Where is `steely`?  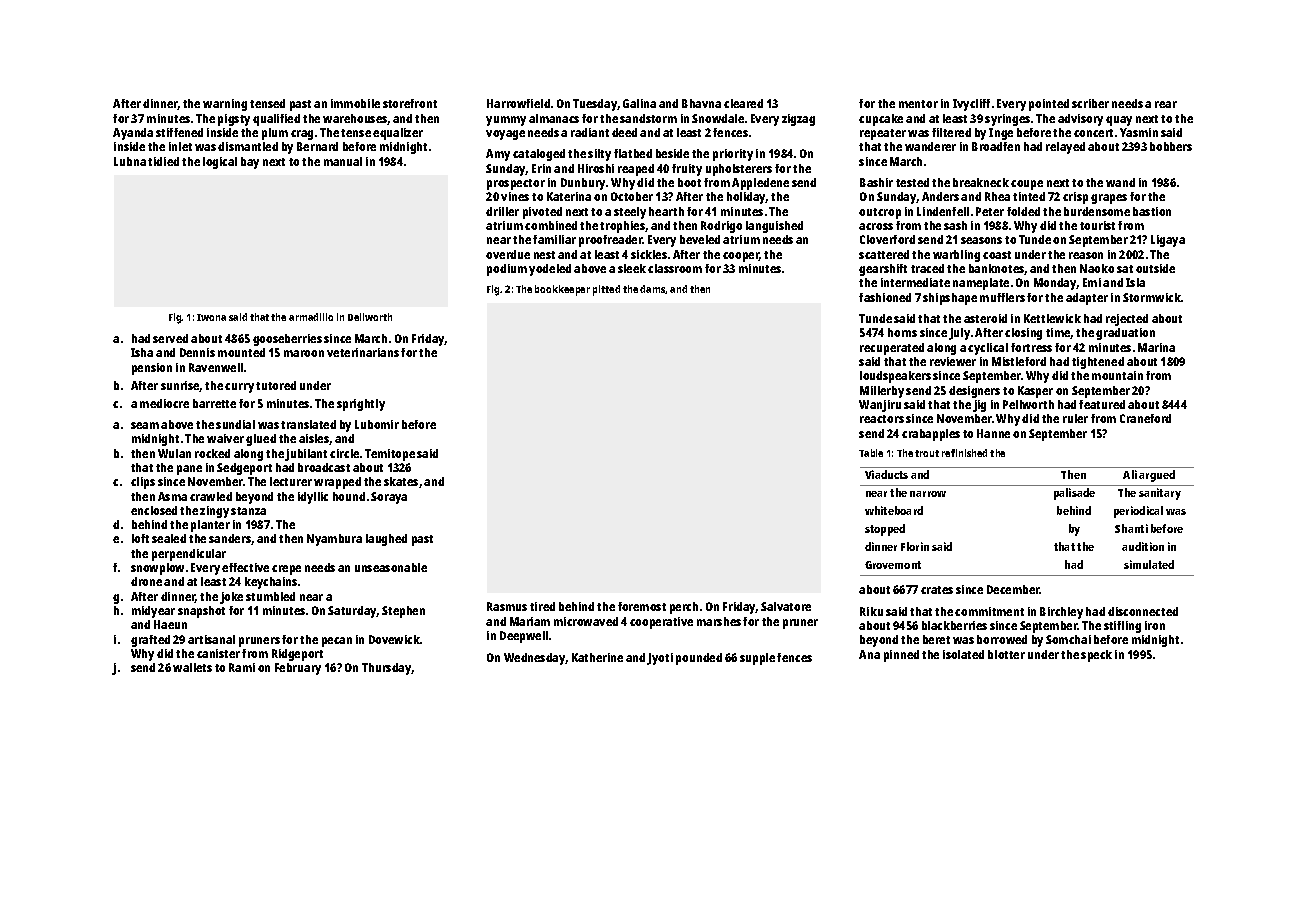
steely is located at coordinates (630, 213).
